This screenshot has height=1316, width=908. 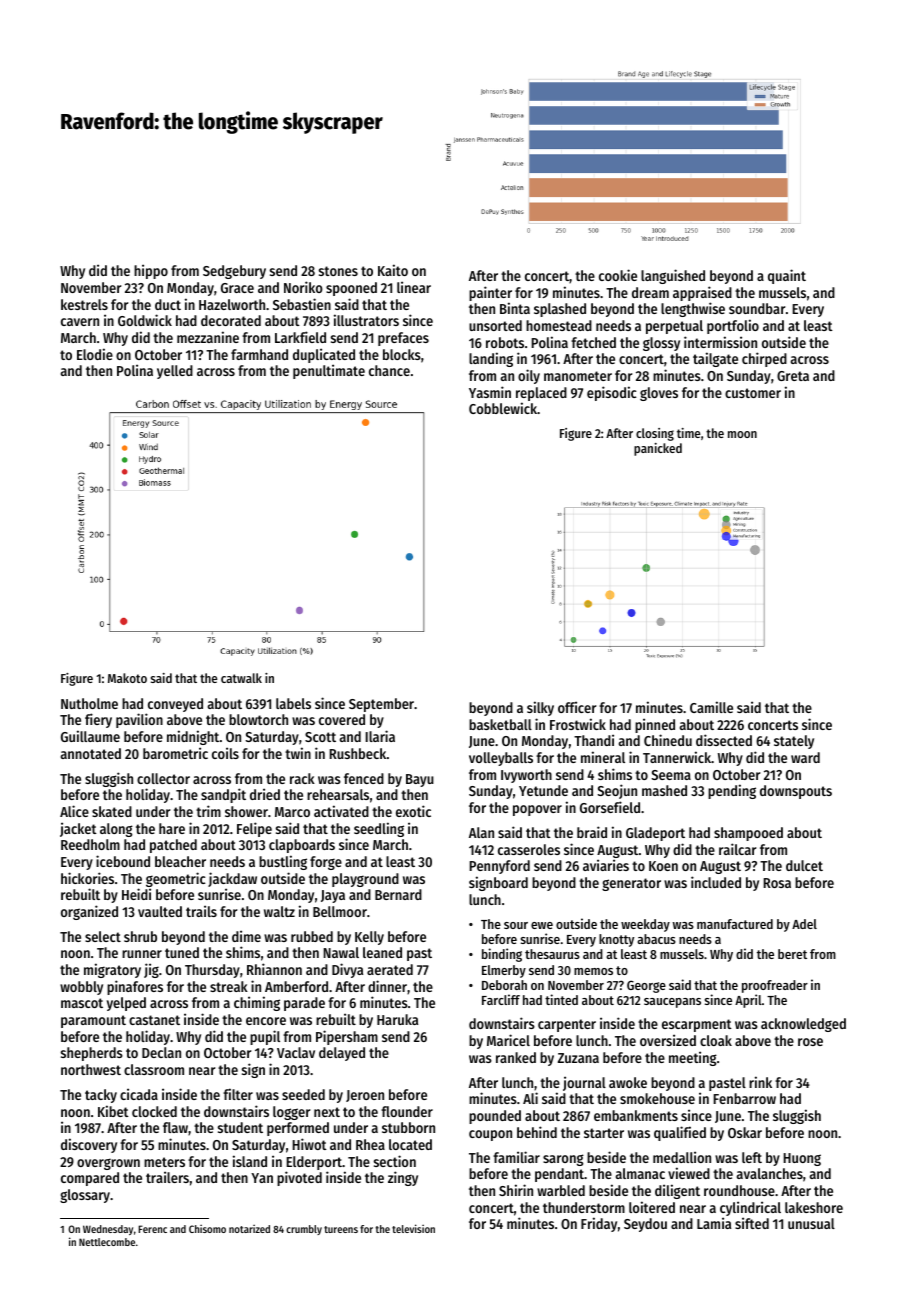 What do you see at coordinates (365, 1096) in the screenshot?
I see `Jeroen` at bounding box center [365, 1096].
